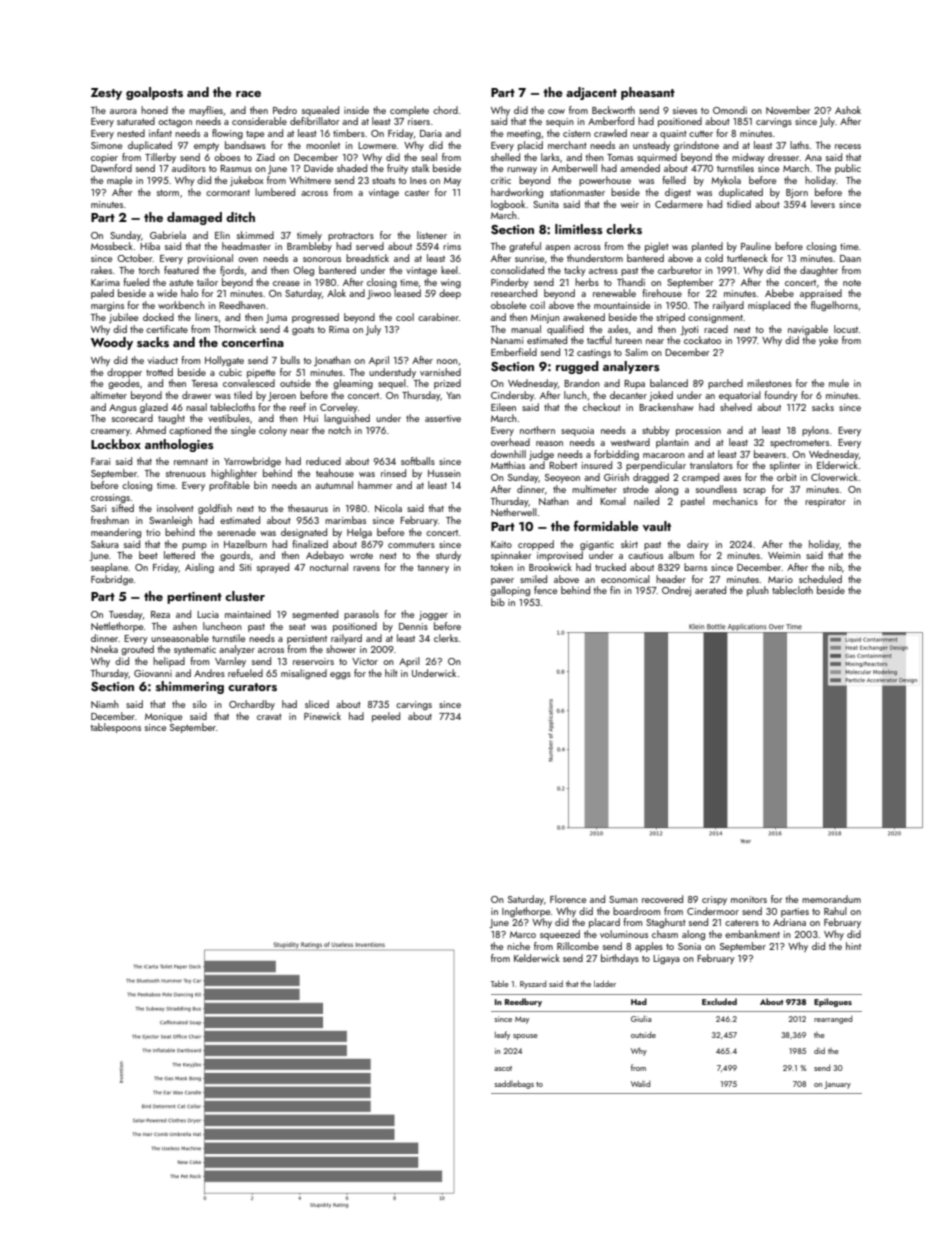 Image resolution: width=952 pixels, height=1233 pixels. What do you see at coordinates (820, 579) in the screenshot?
I see `scheduled` at bounding box center [820, 579].
